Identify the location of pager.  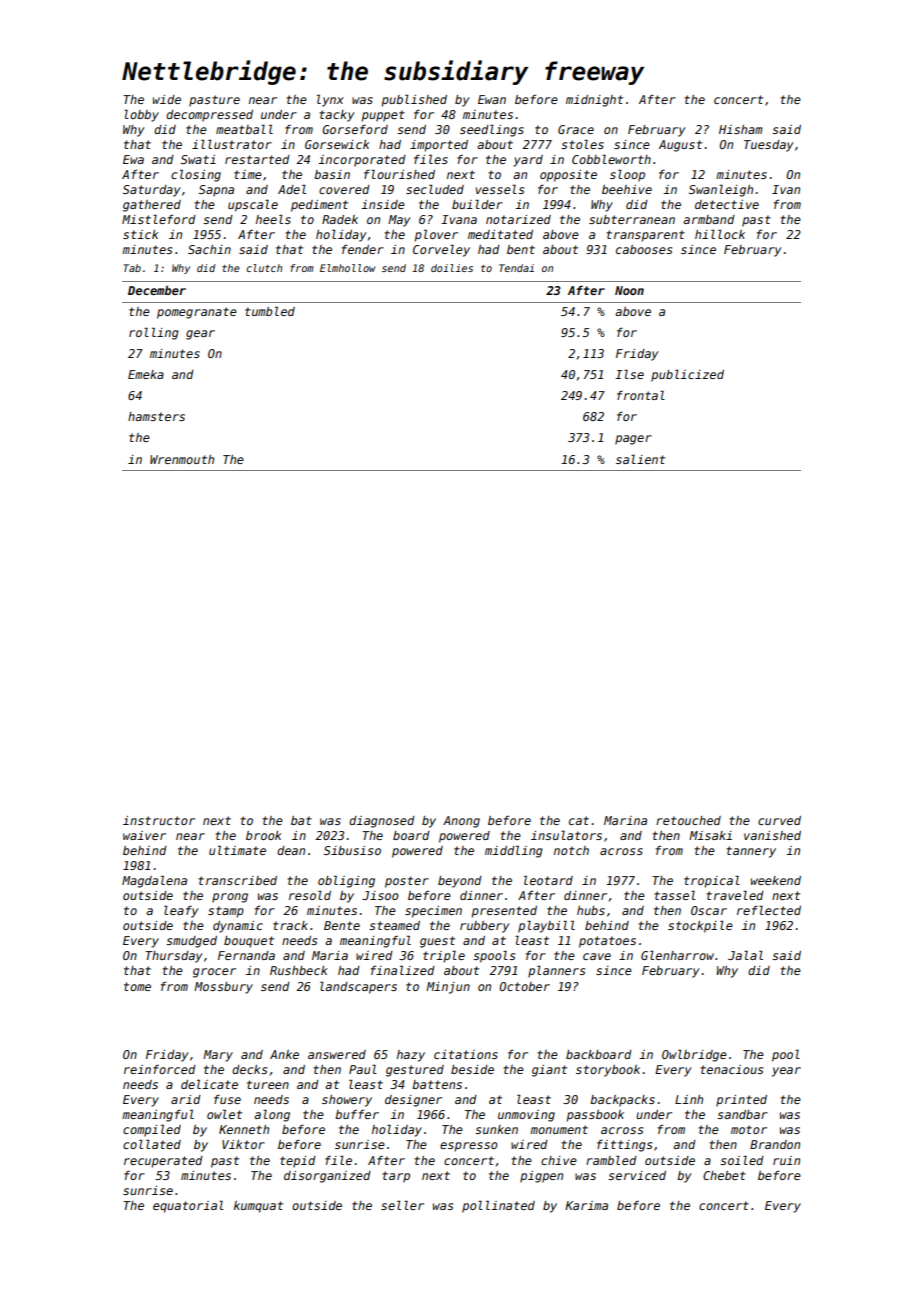
(633, 440).
